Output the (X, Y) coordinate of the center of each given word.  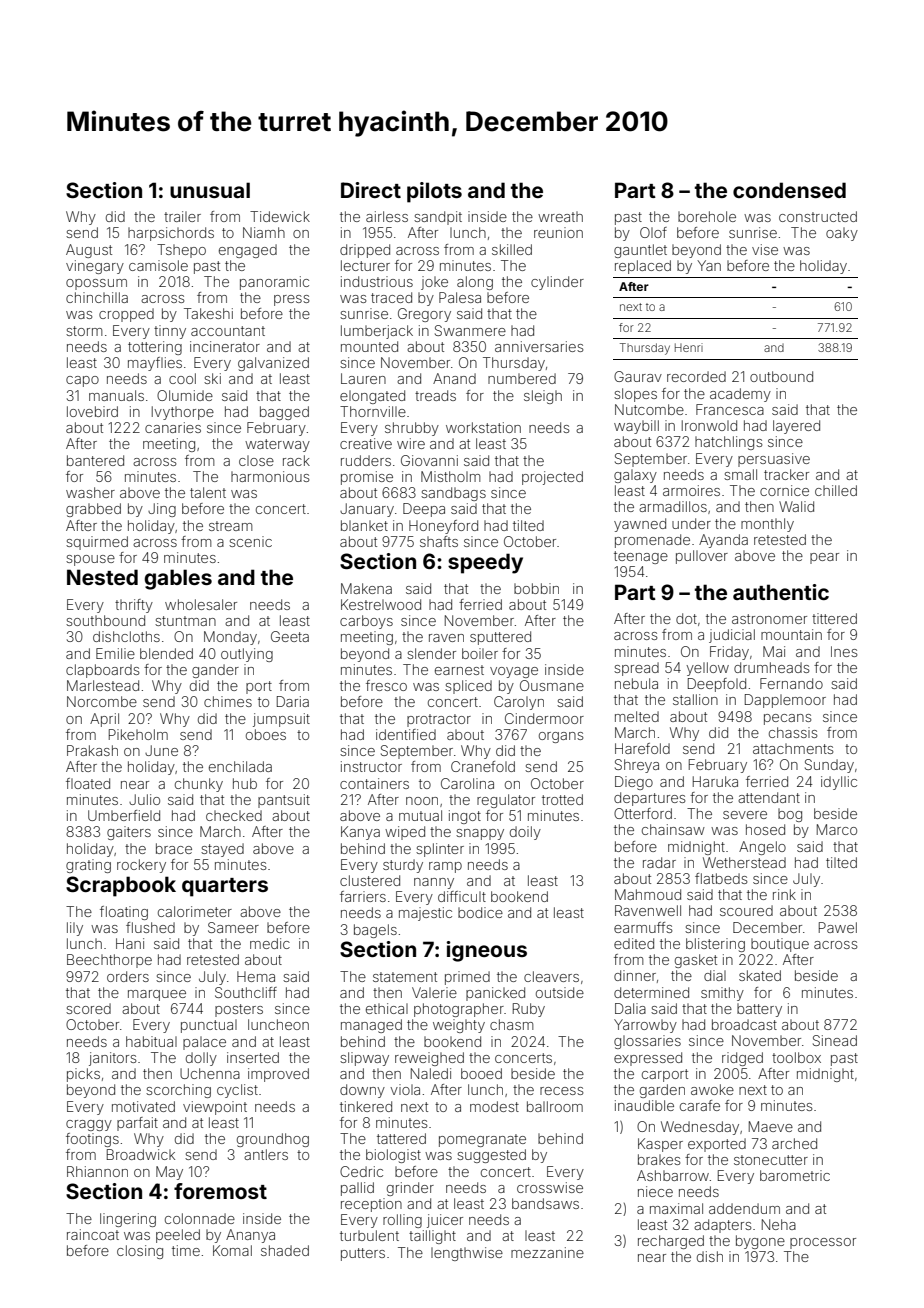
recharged (671, 1242)
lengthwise (467, 1254)
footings (92, 1140)
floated (88, 783)
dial (715, 975)
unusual (210, 190)
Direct (371, 190)
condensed (789, 190)
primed (467, 978)
